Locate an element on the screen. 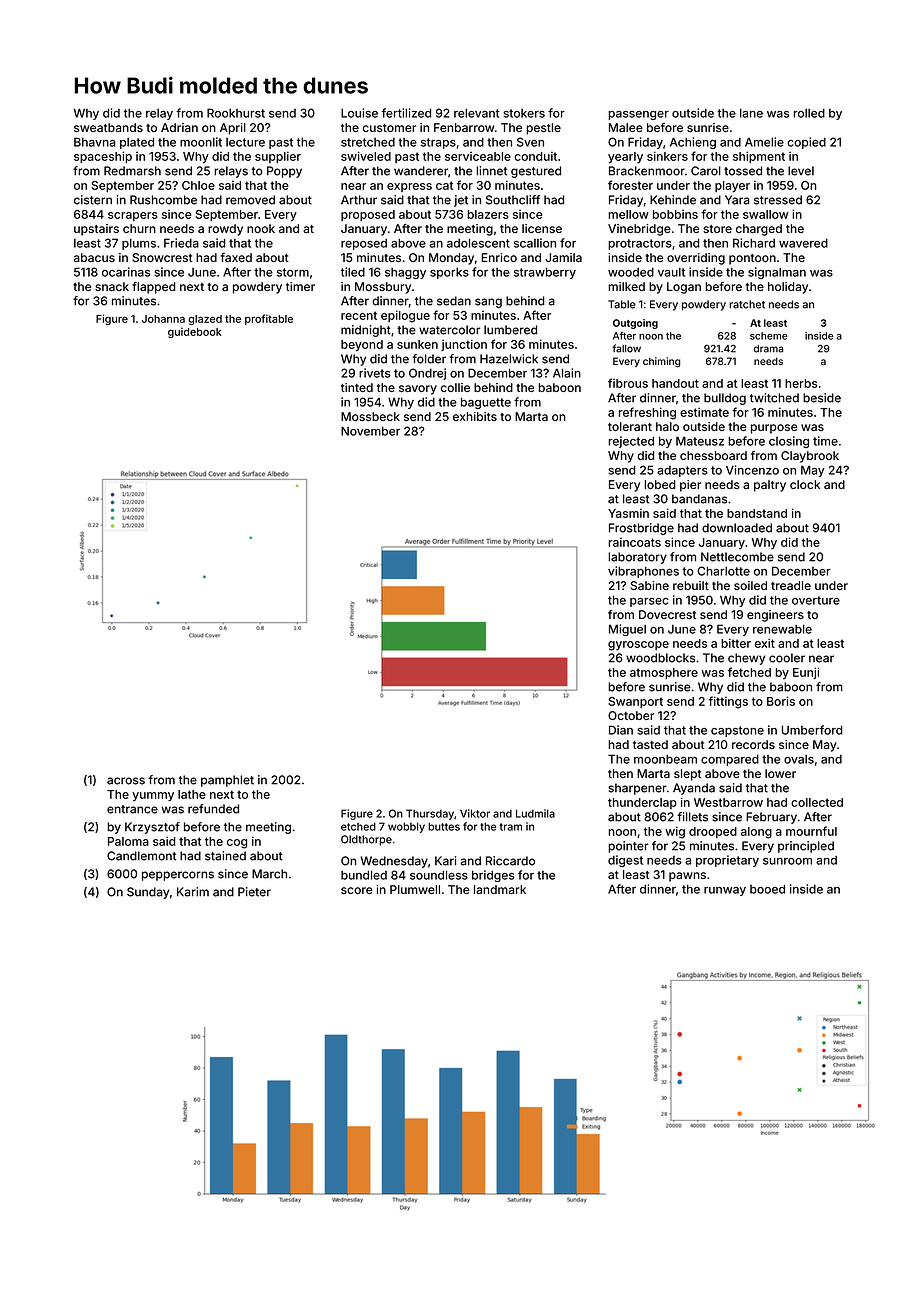  wanderer is located at coordinates (421, 171).
